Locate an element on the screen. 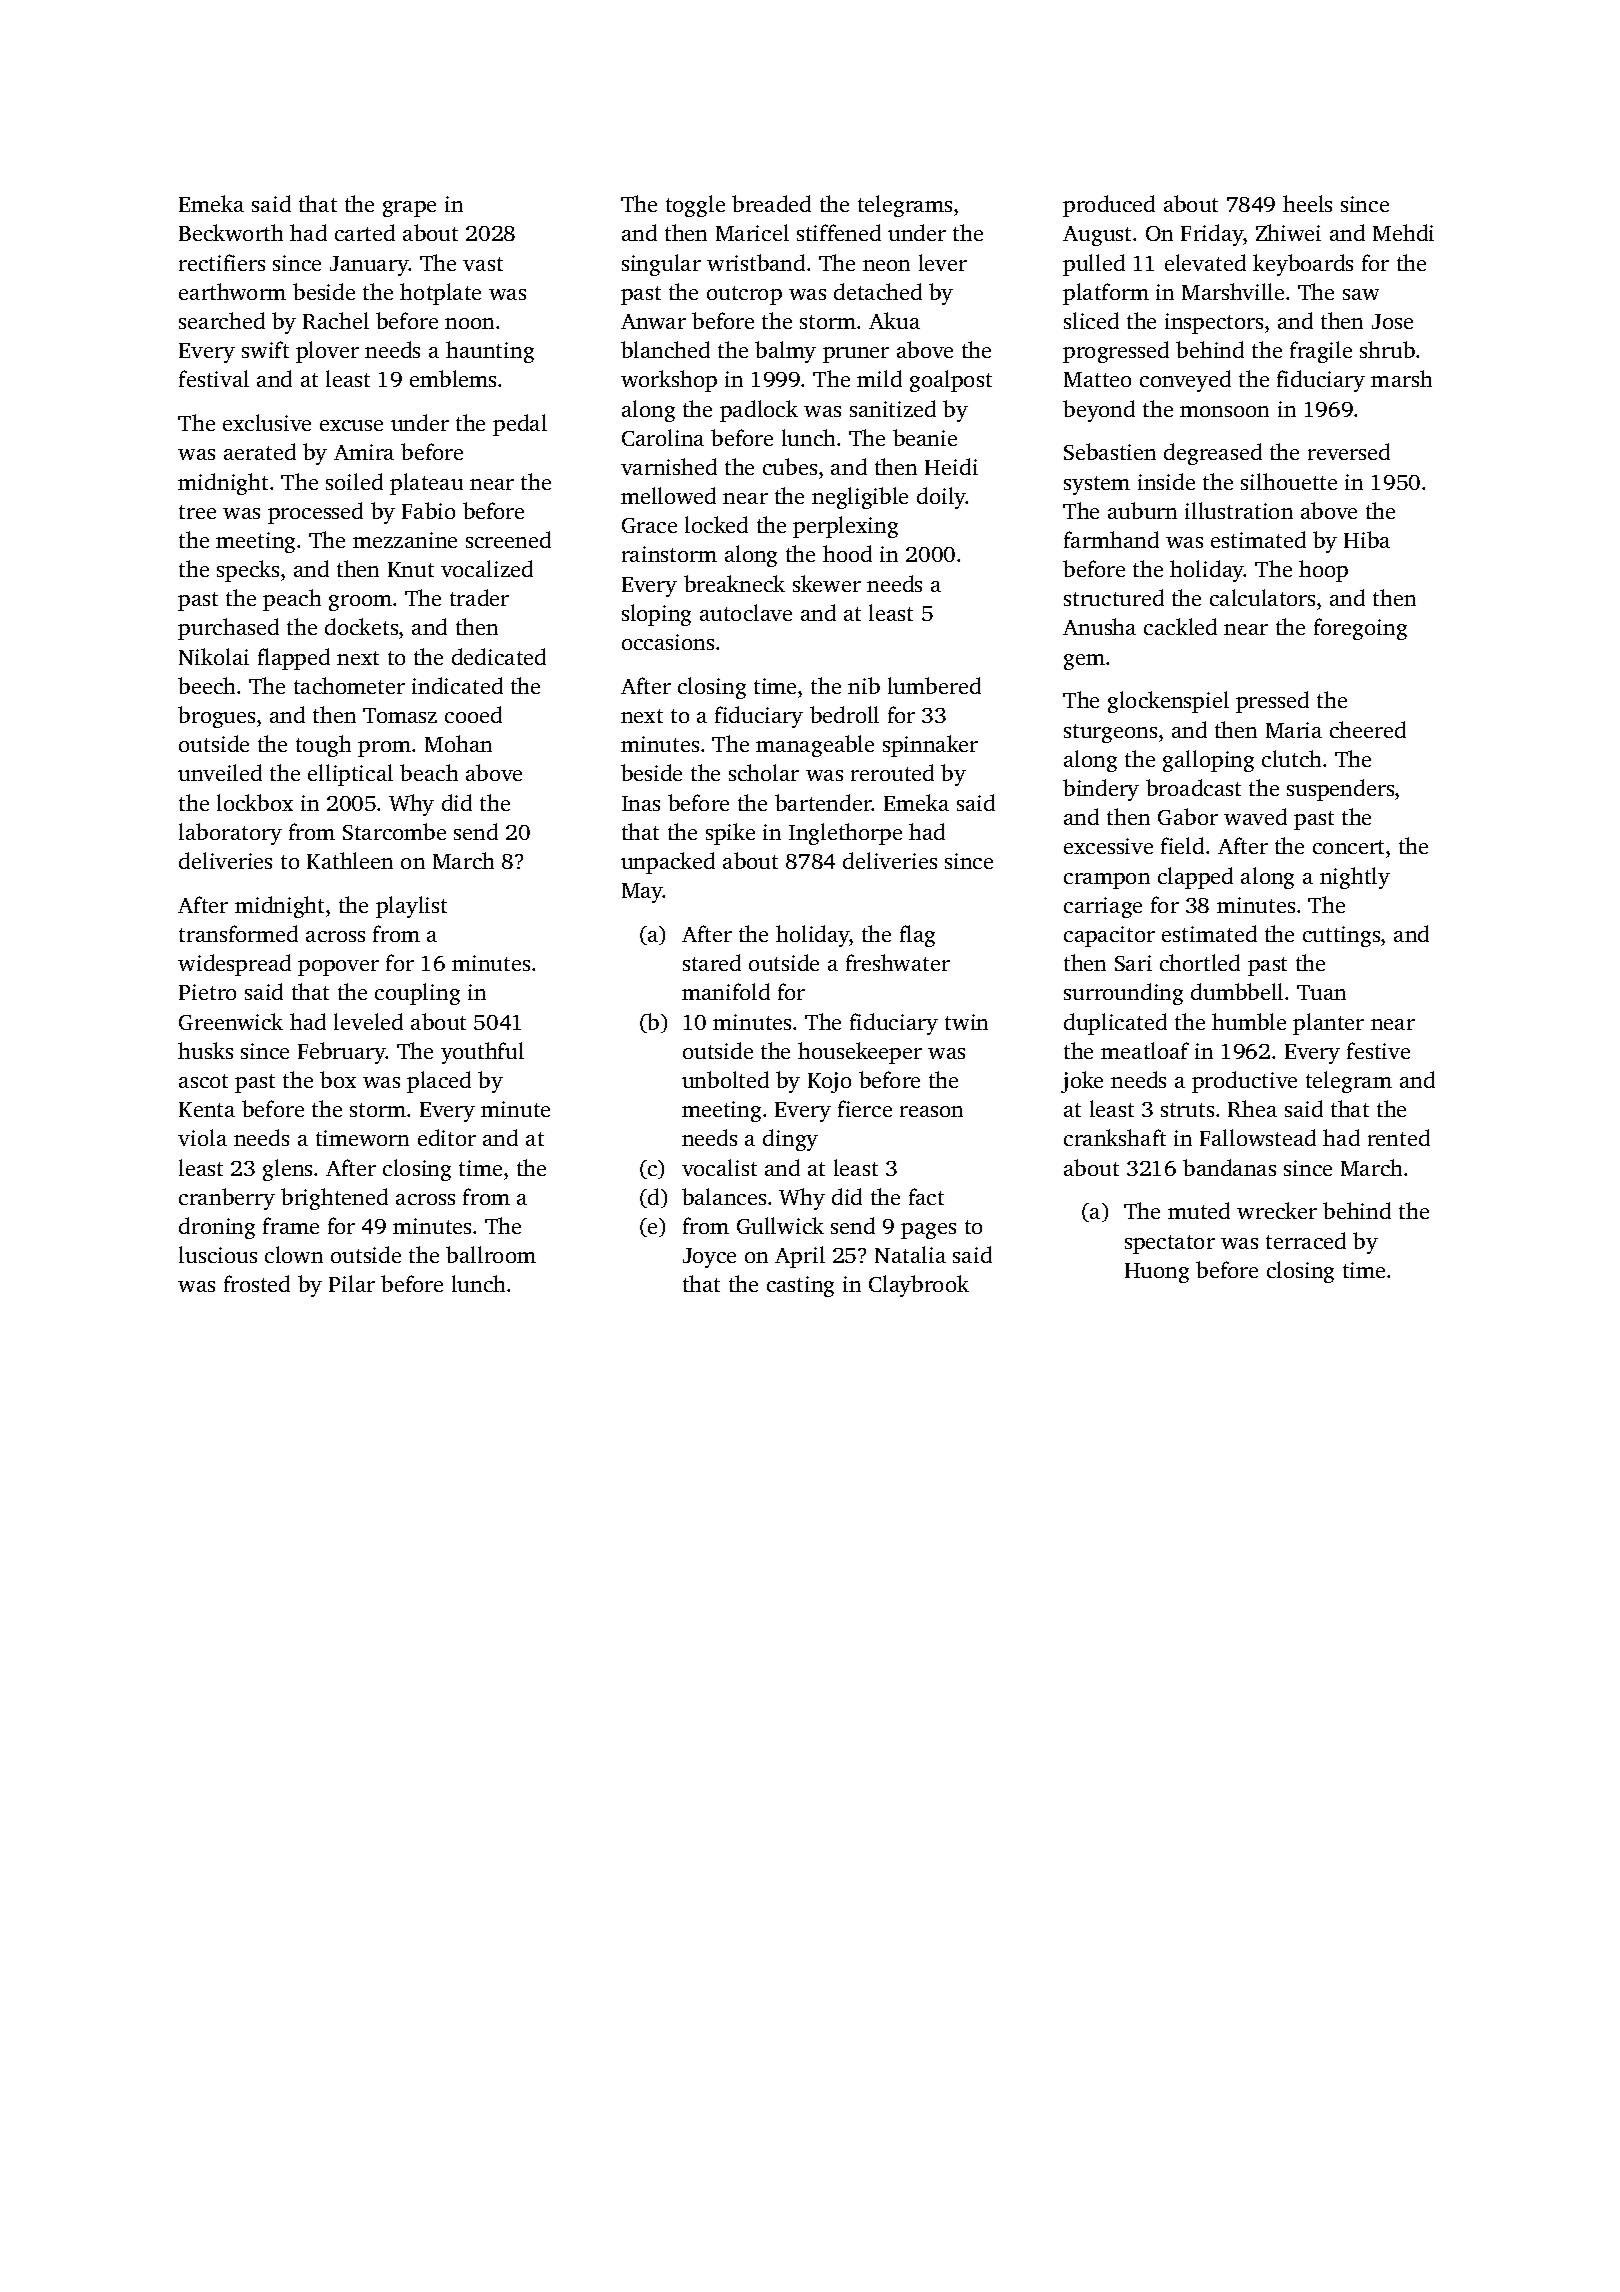 The width and height of the screenshot is (1620, 2292). April is located at coordinates (800, 1257).
